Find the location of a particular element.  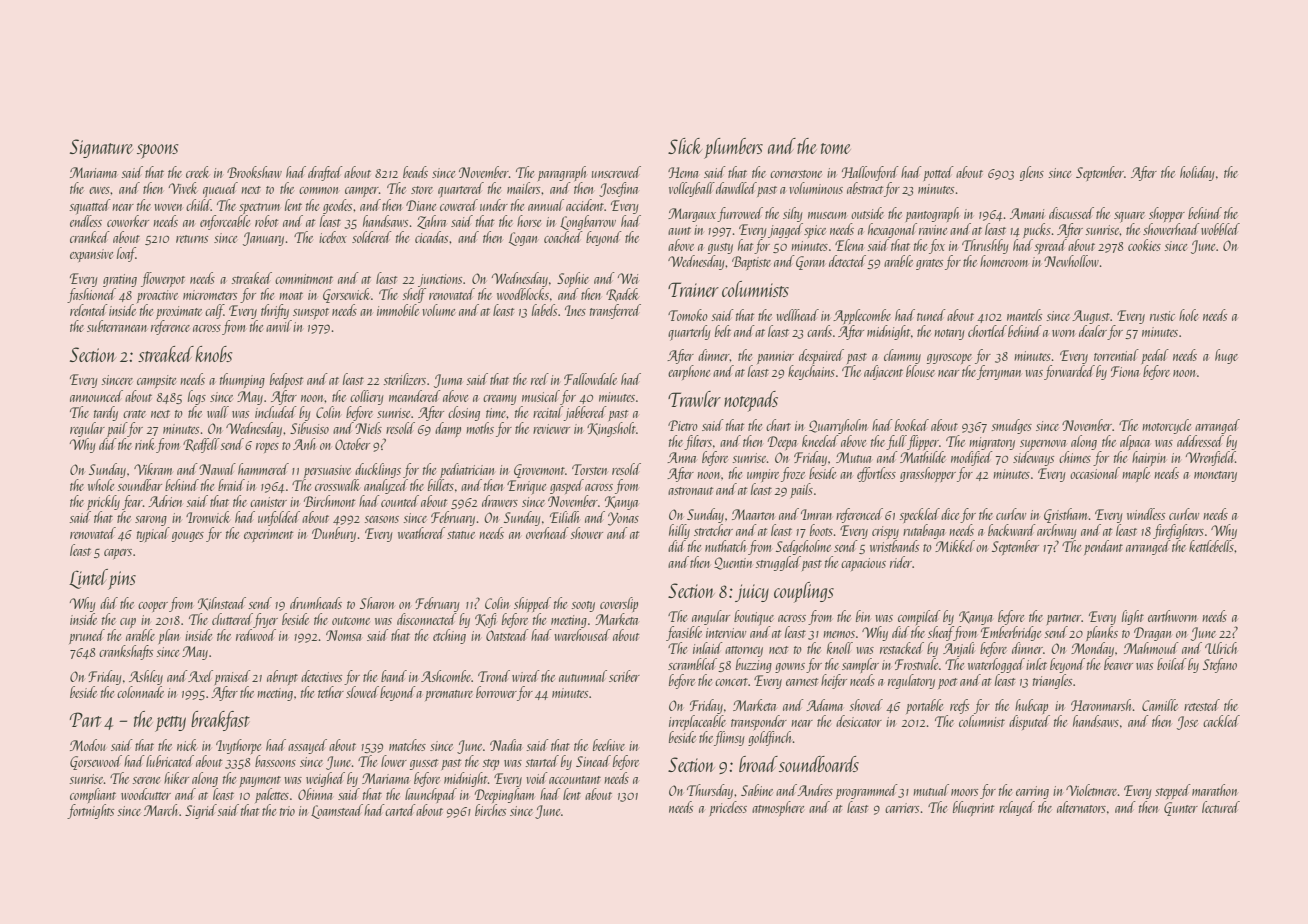

wobbled is located at coordinates (1220, 229).
